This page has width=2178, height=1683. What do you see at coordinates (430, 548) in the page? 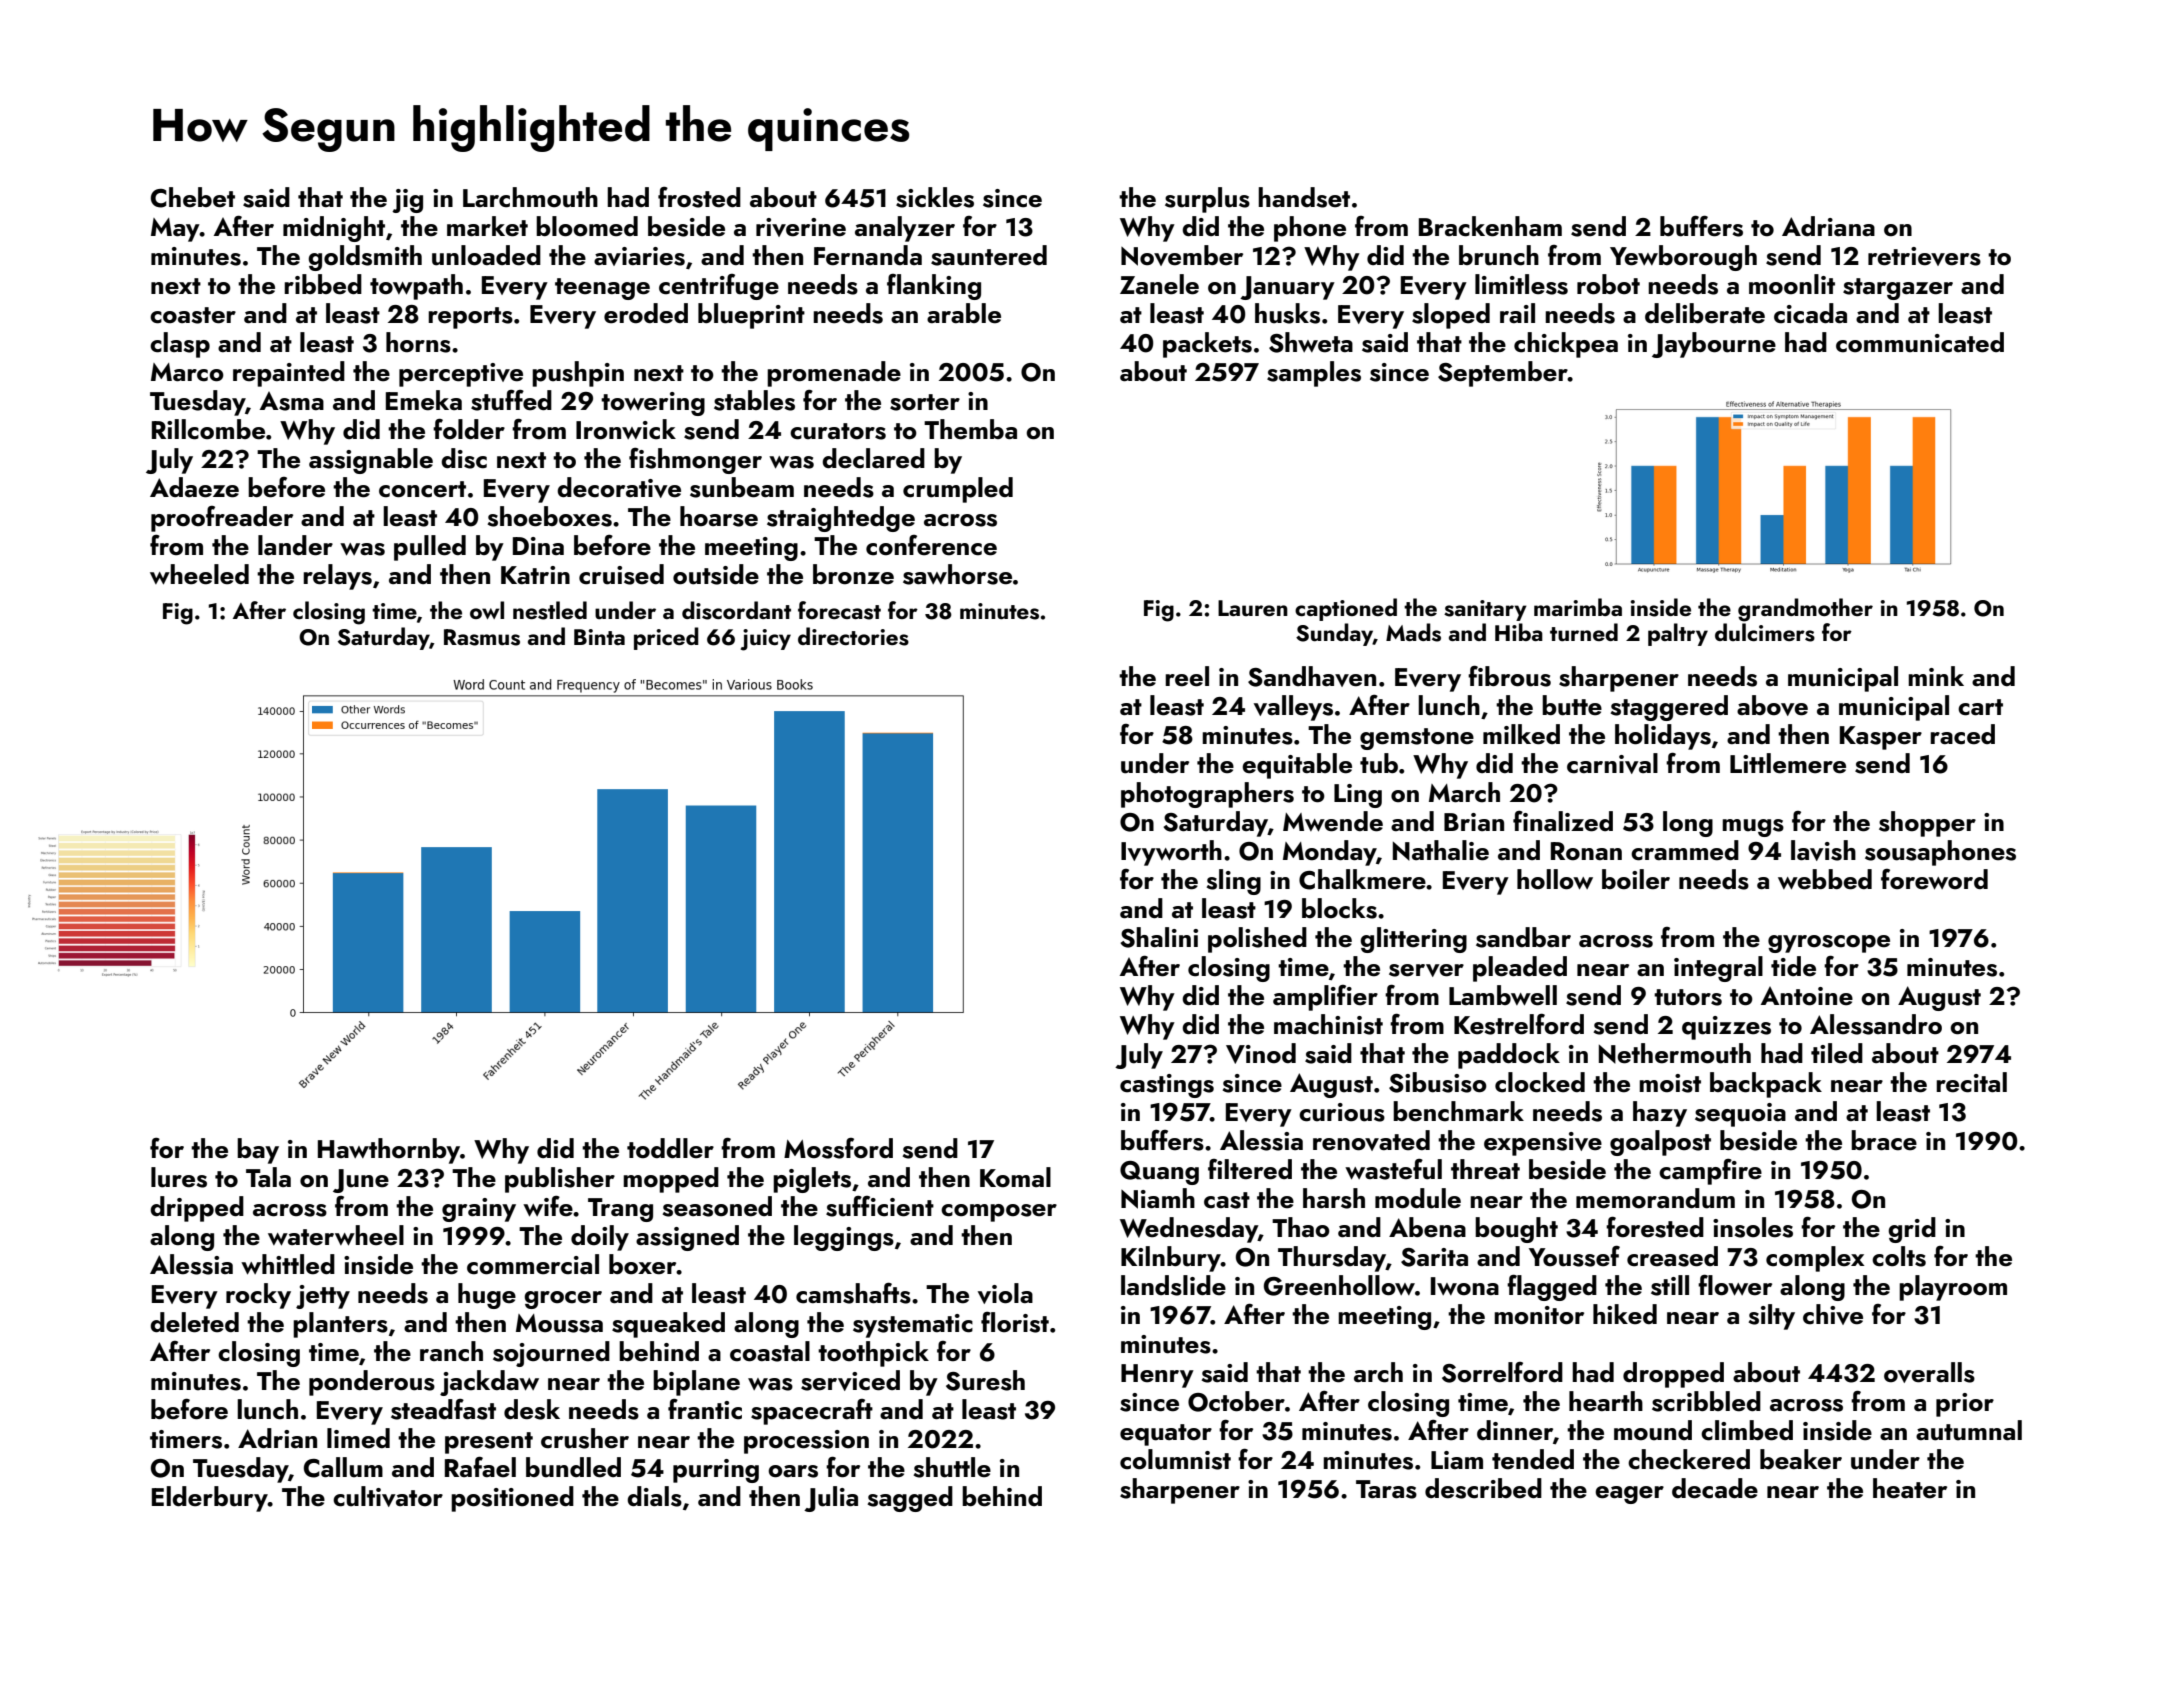
I see `pulled` at bounding box center [430, 548].
